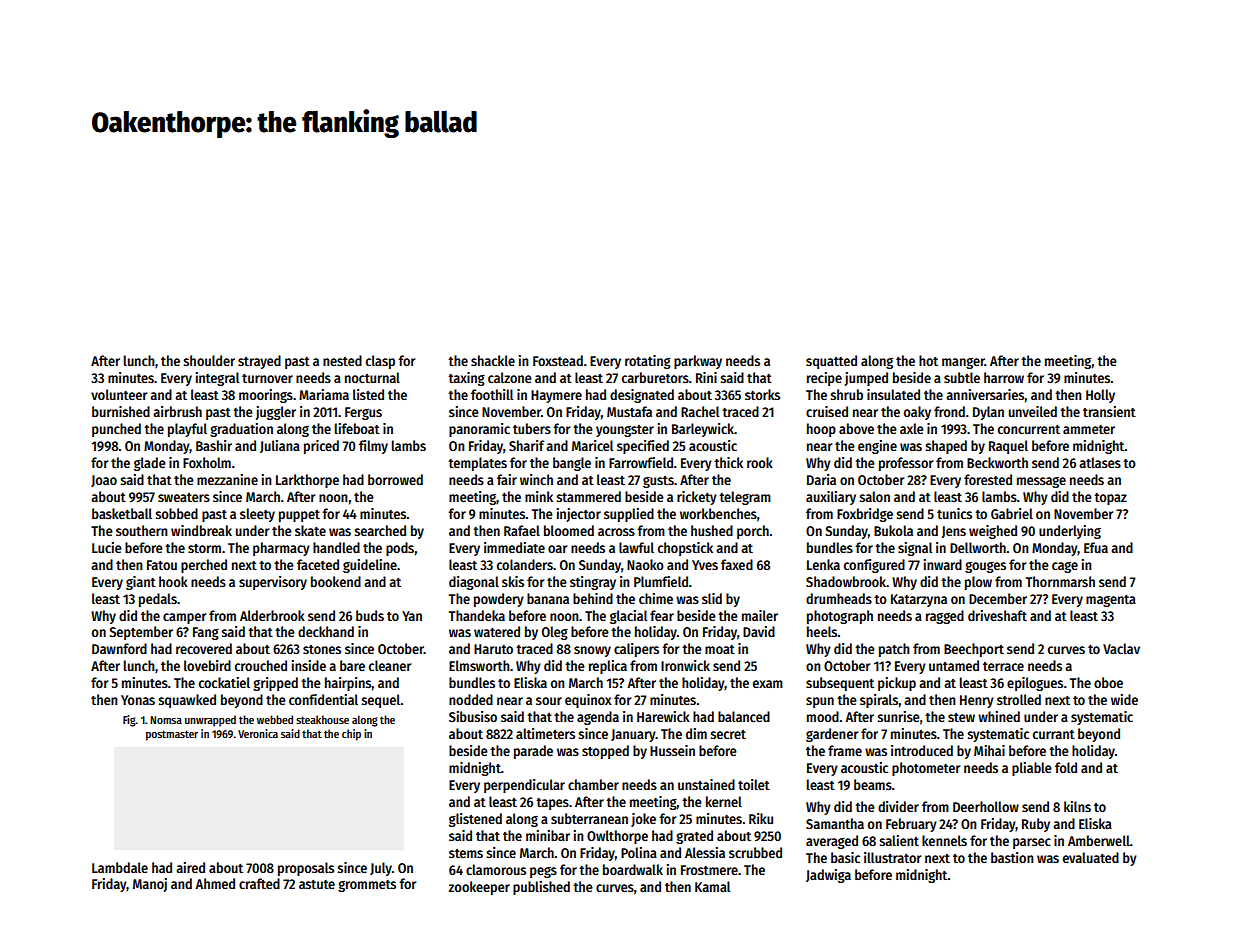 The image size is (1233, 952). What do you see at coordinates (172, 735) in the screenshot?
I see `postmaster` at bounding box center [172, 735].
